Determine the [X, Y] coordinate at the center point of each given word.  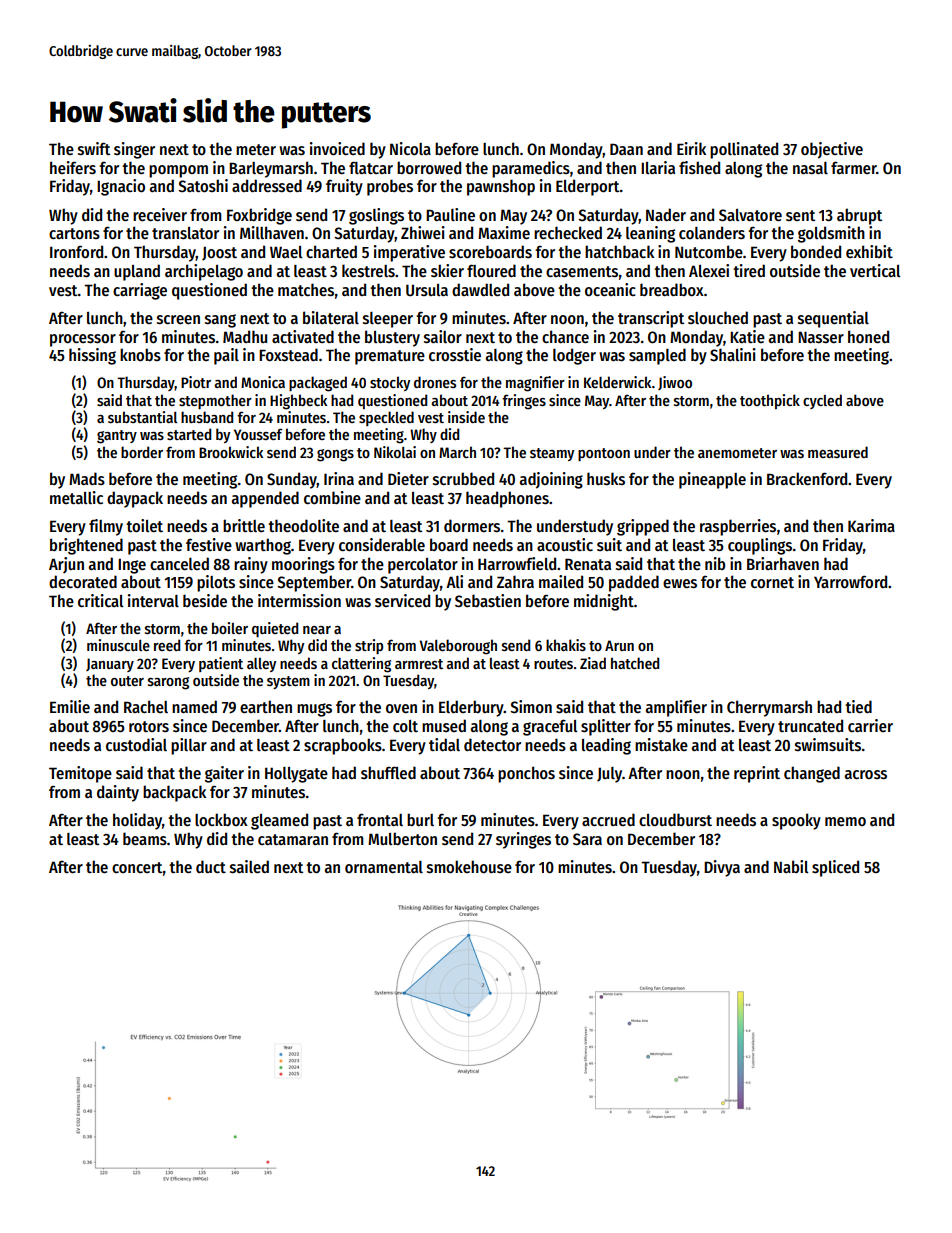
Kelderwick [618, 382]
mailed [561, 581]
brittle [244, 525]
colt [405, 726]
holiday [137, 821]
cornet [772, 582]
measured [838, 452]
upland [137, 272]
